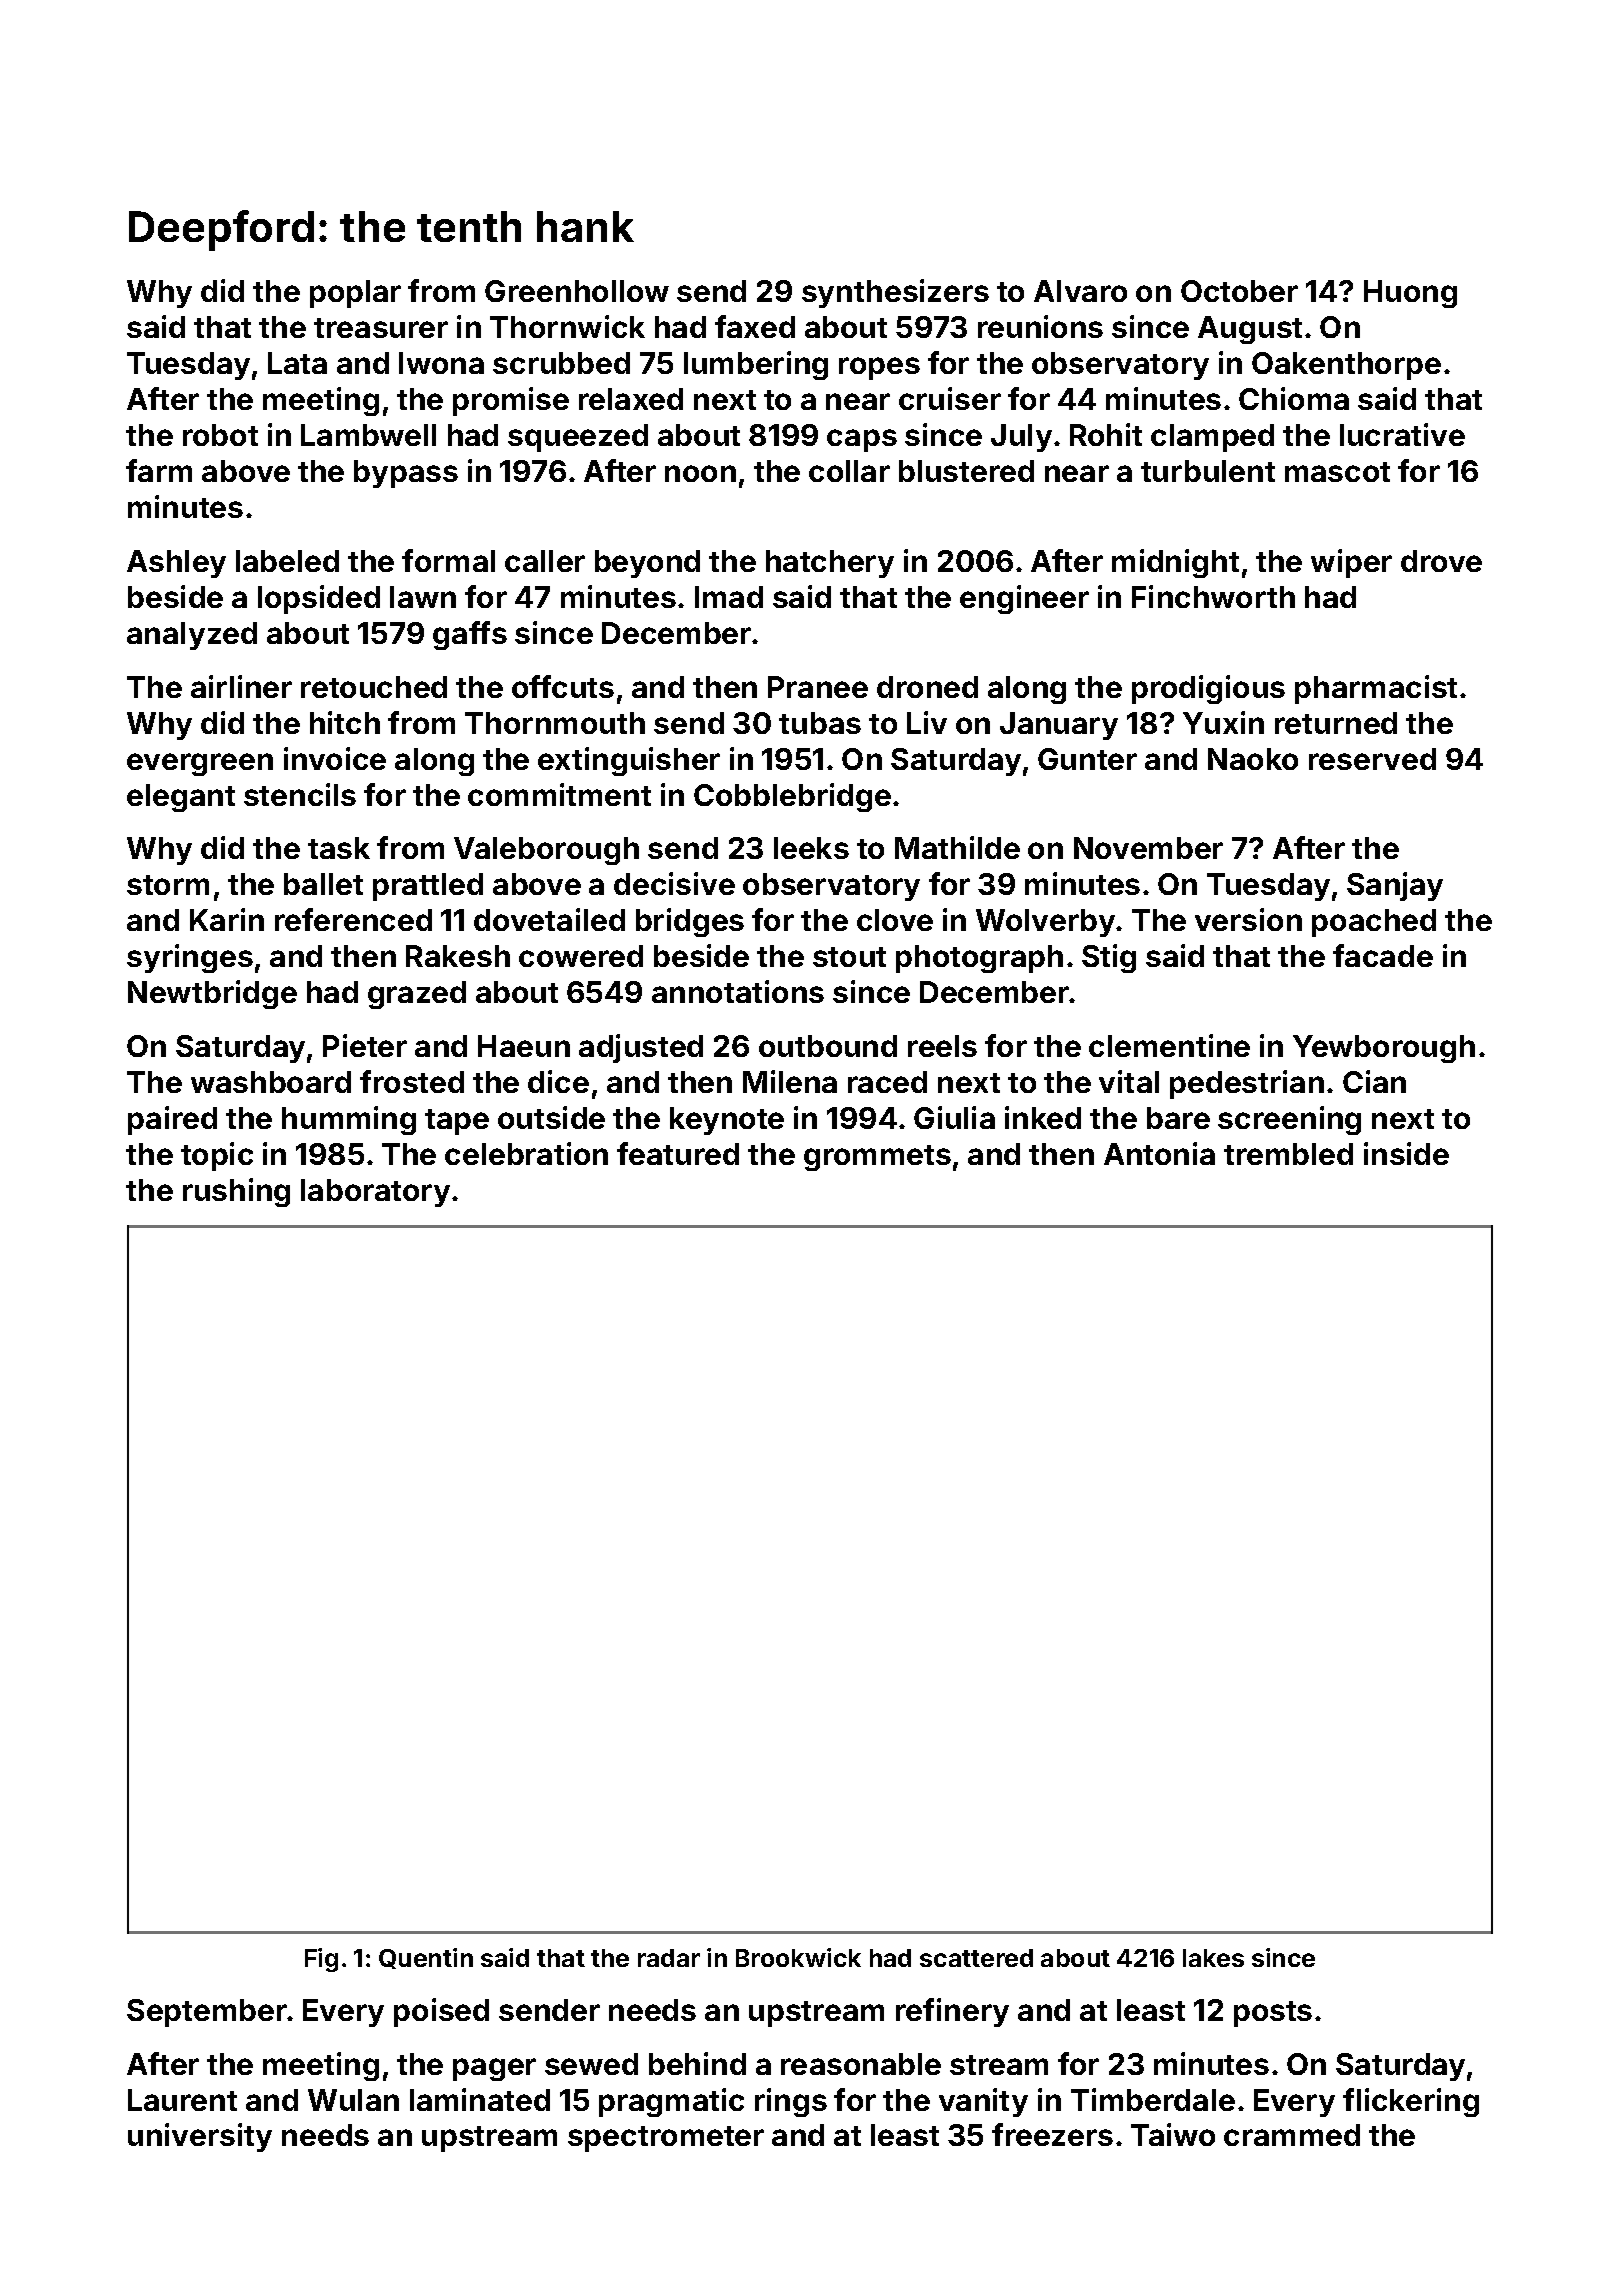  Describe the element at coordinates (666, 2139) in the screenshot. I see `spectrometer` at that location.
